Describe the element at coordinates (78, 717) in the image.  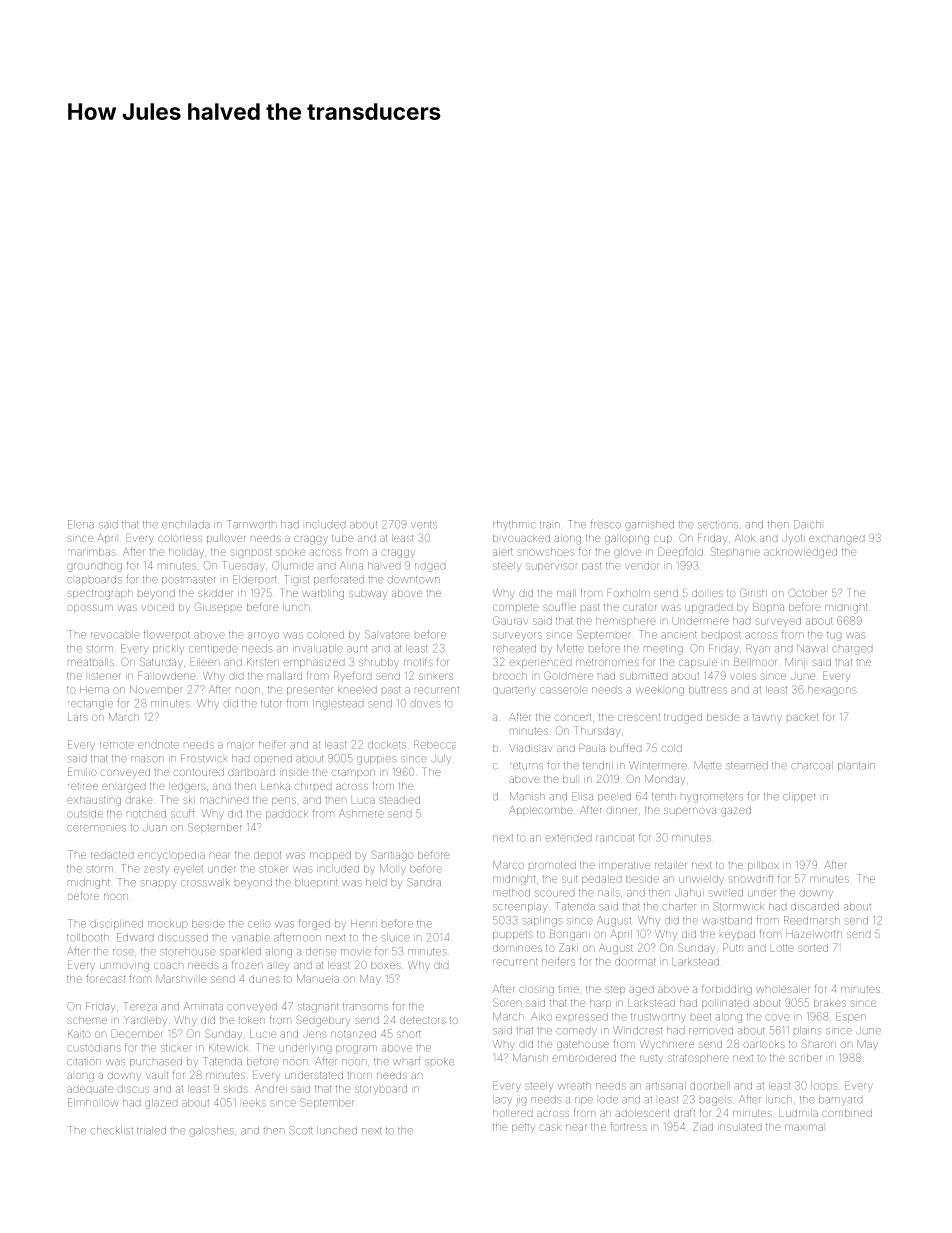
I see `Lars` at that location.
